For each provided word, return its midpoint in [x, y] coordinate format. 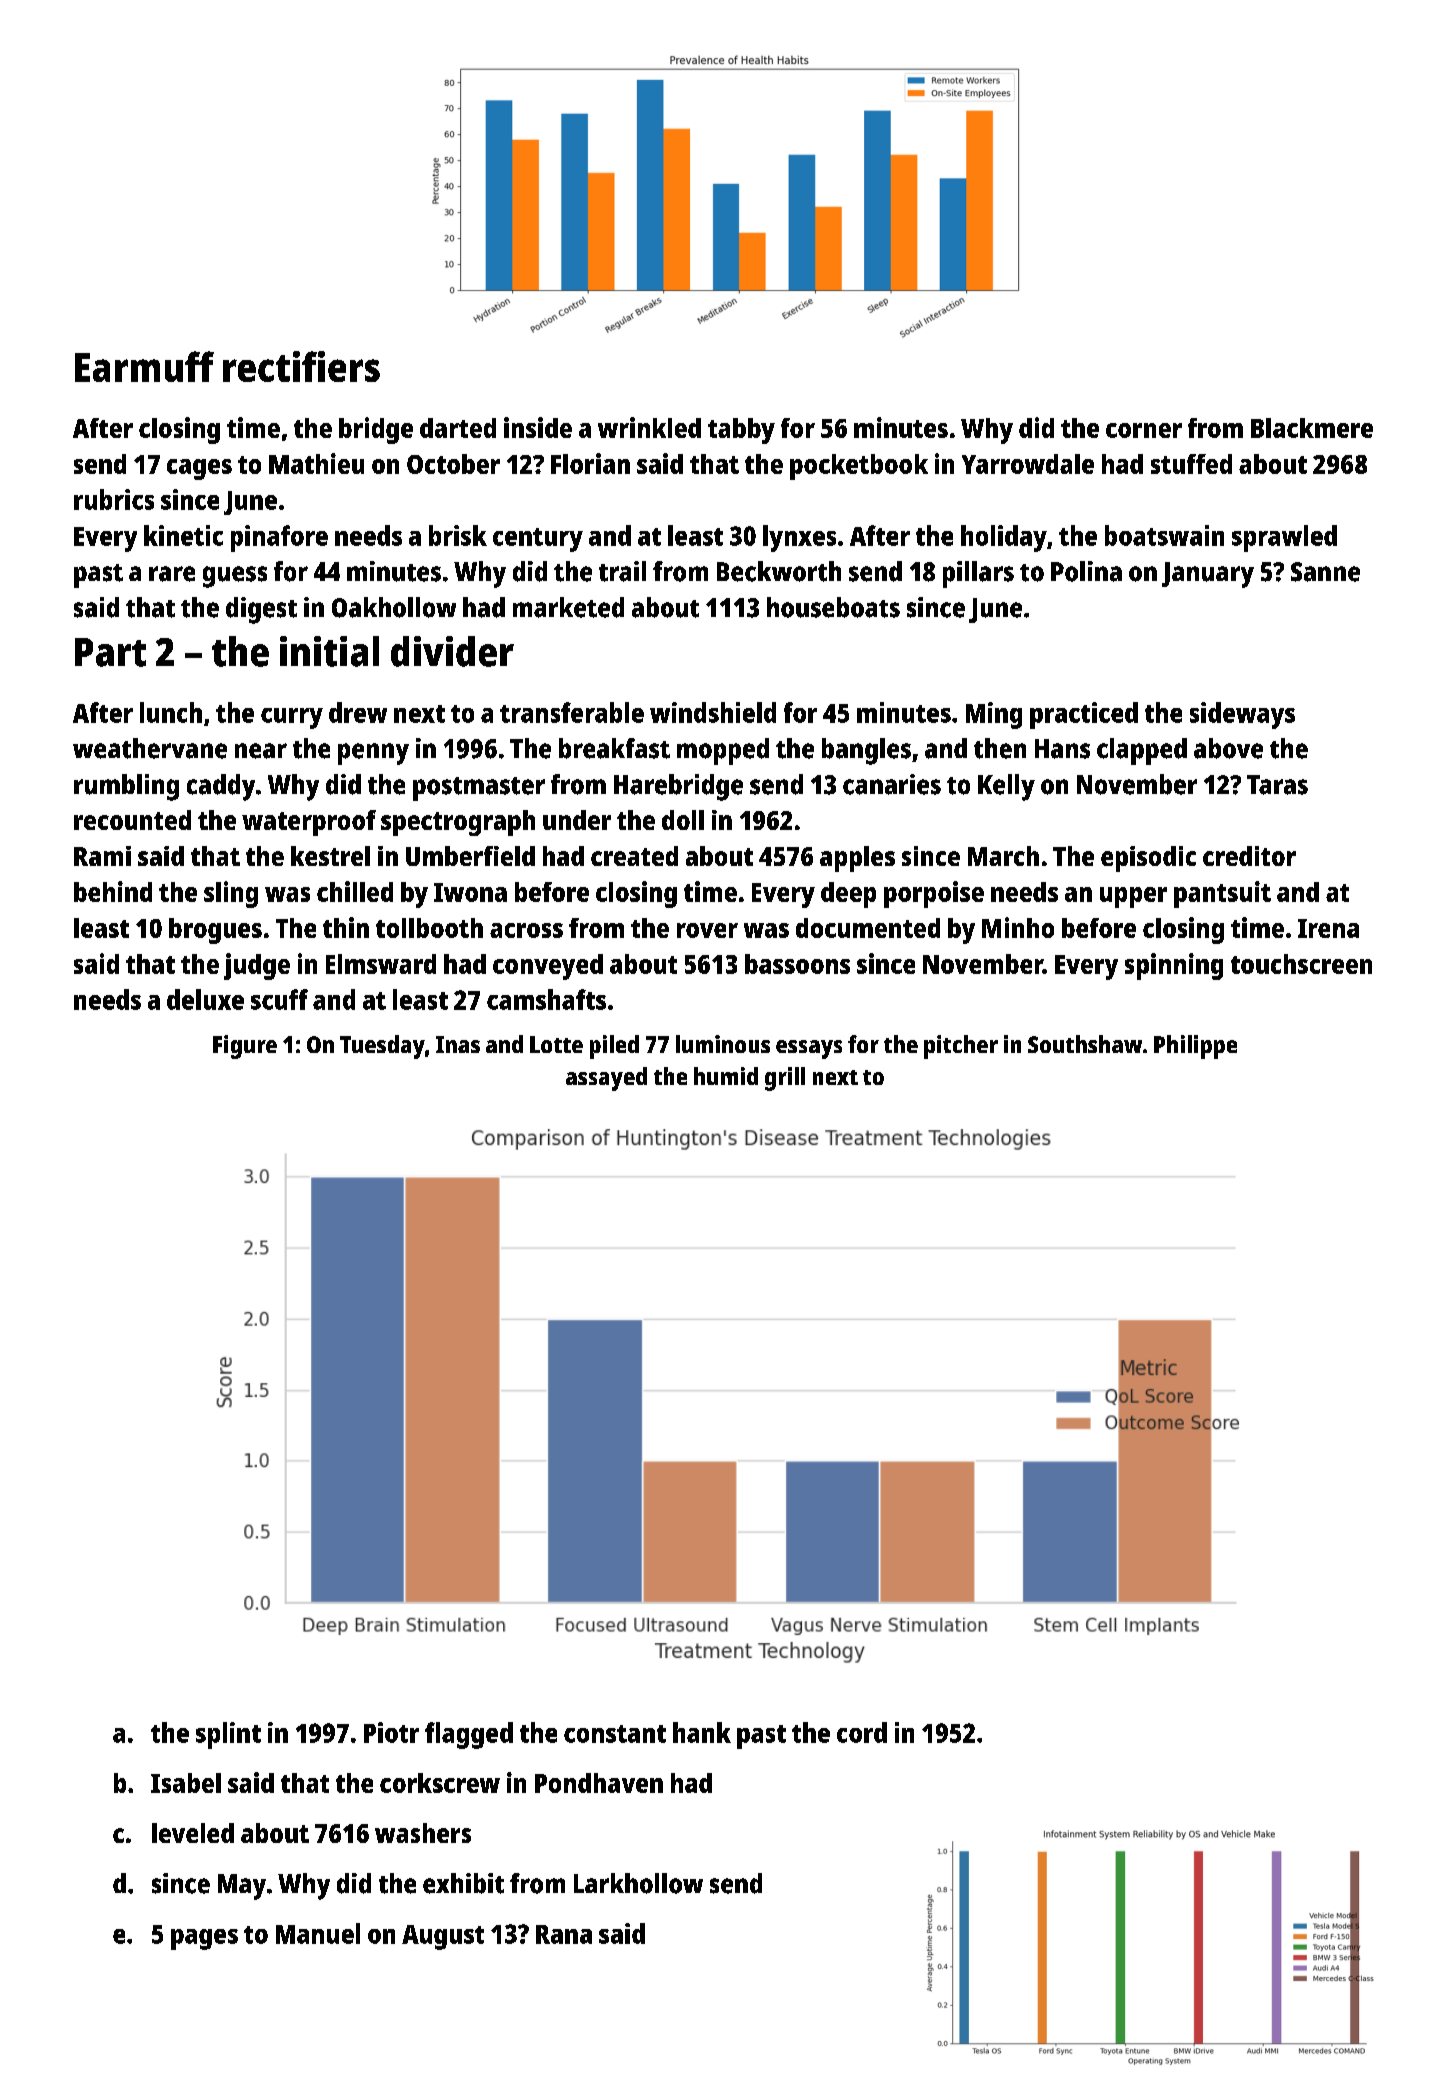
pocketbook [859, 467]
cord [862, 1732]
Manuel [318, 1933]
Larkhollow [638, 1883]
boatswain [1164, 535]
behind [113, 891]
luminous [723, 1044]
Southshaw [1085, 1044]
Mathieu [316, 463]
